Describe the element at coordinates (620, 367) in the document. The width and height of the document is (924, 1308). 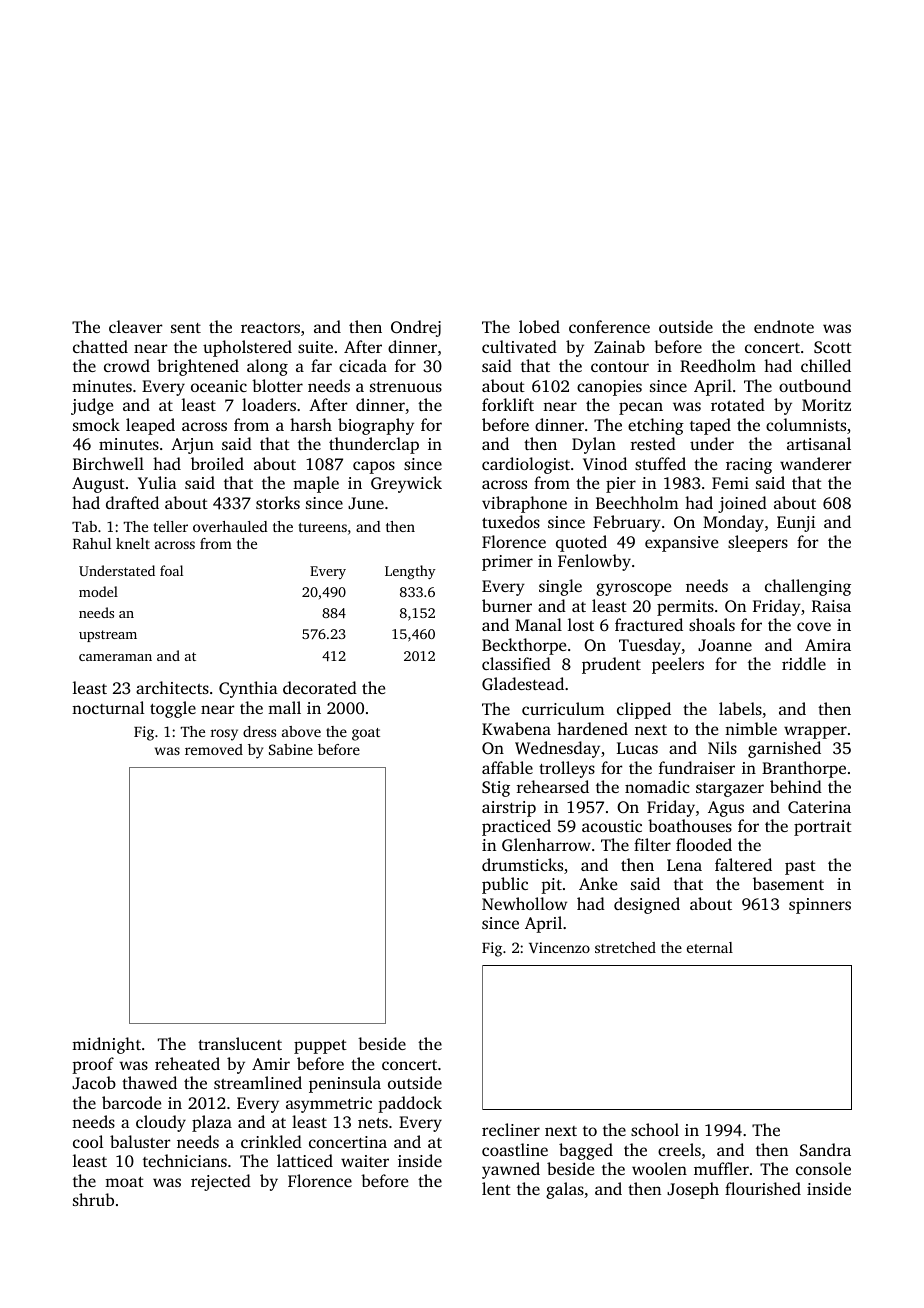
I see `contour` at that location.
